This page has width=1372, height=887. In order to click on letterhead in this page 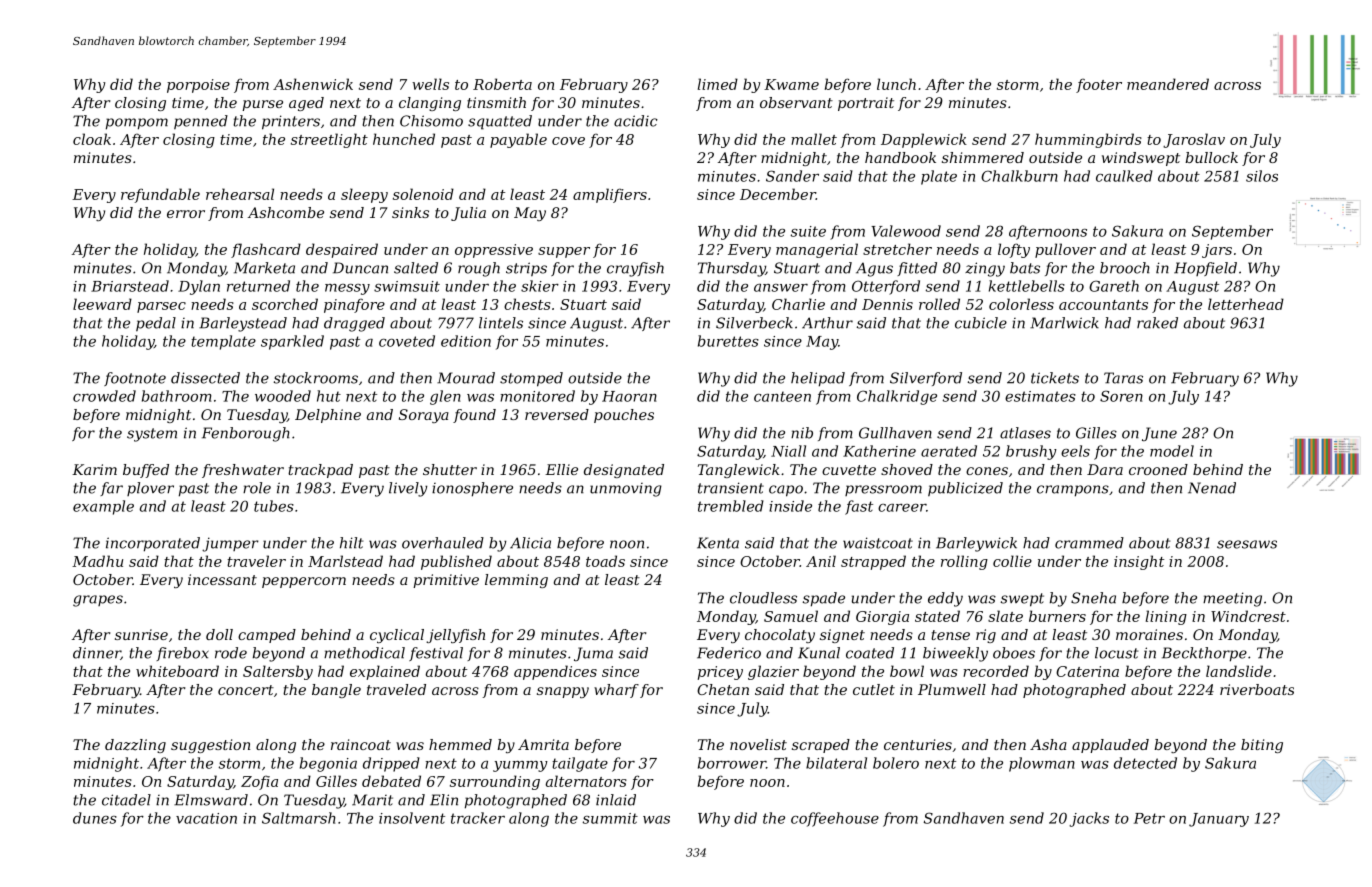, I will do `click(1246, 304)`.
